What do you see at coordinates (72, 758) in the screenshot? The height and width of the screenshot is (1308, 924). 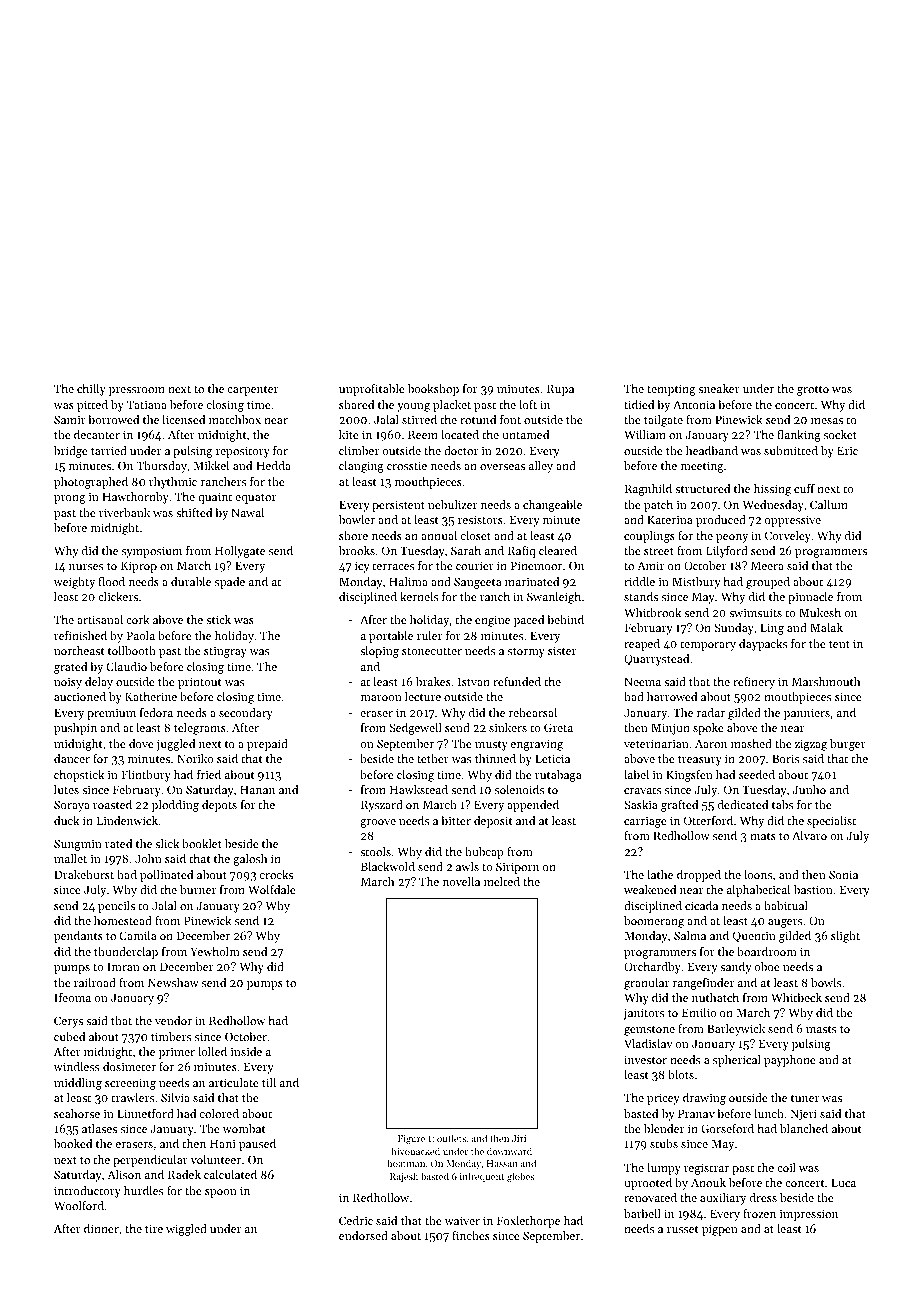 I see `dancer` at bounding box center [72, 758].
